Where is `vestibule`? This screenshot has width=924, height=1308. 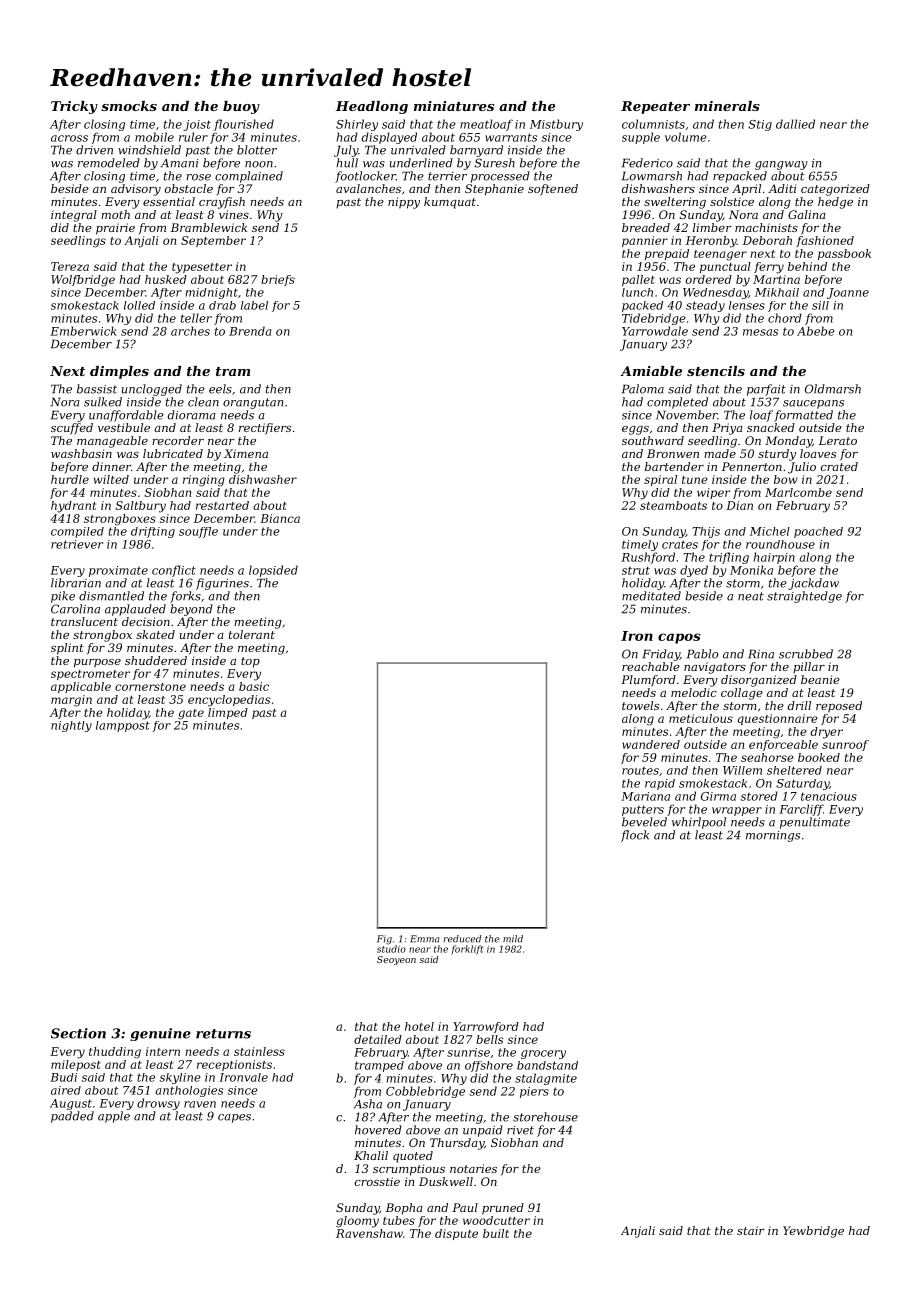
vestibule is located at coordinates (124, 427).
